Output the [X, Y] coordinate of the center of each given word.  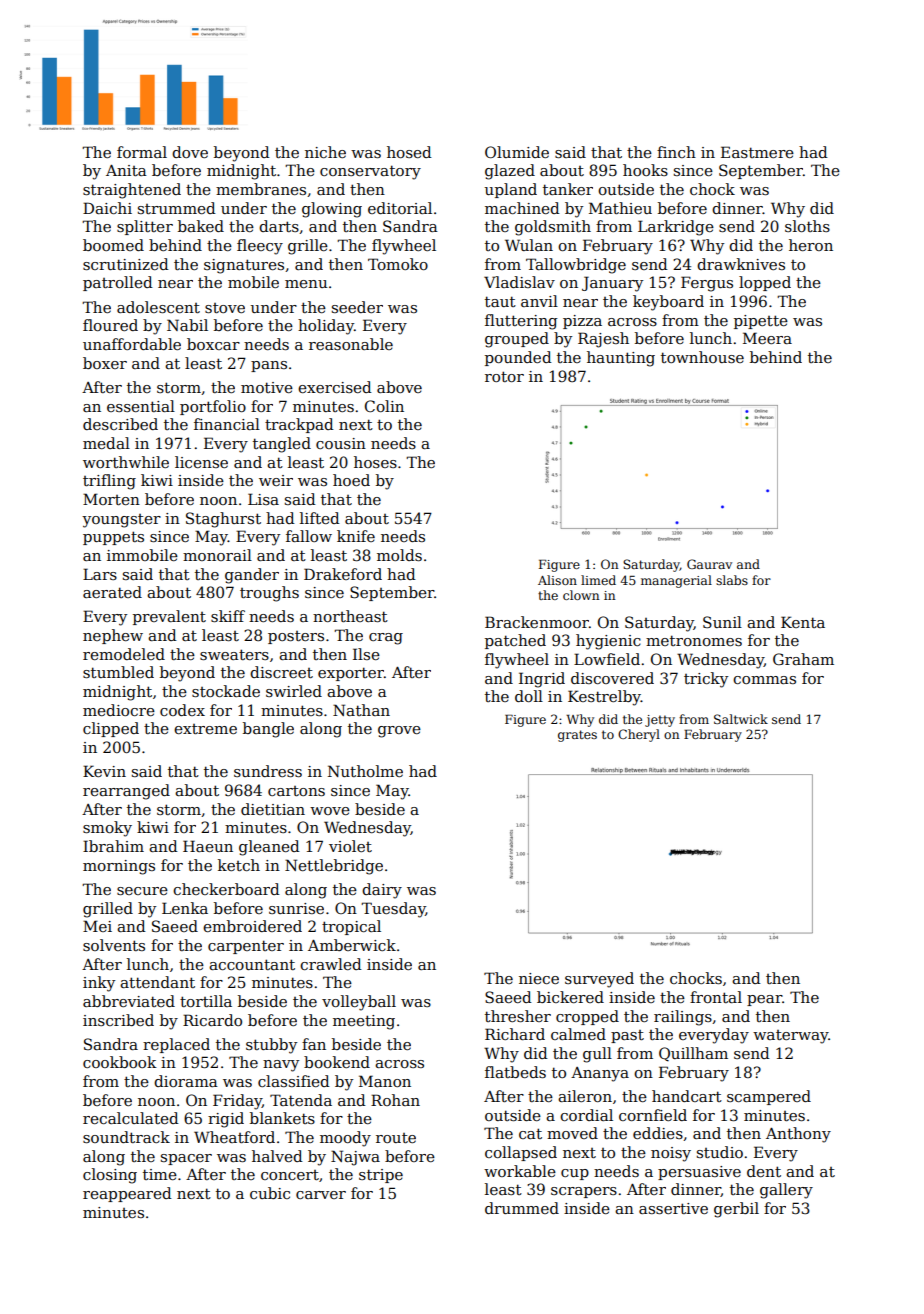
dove [190, 152]
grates [577, 736]
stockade [226, 691]
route [396, 1138]
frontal [716, 997]
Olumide [517, 152]
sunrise [296, 908]
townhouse [702, 357]
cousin [341, 443]
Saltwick [741, 719]
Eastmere [757, 152]
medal [106, 443]
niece [539, 978]
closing [110, 1176]
